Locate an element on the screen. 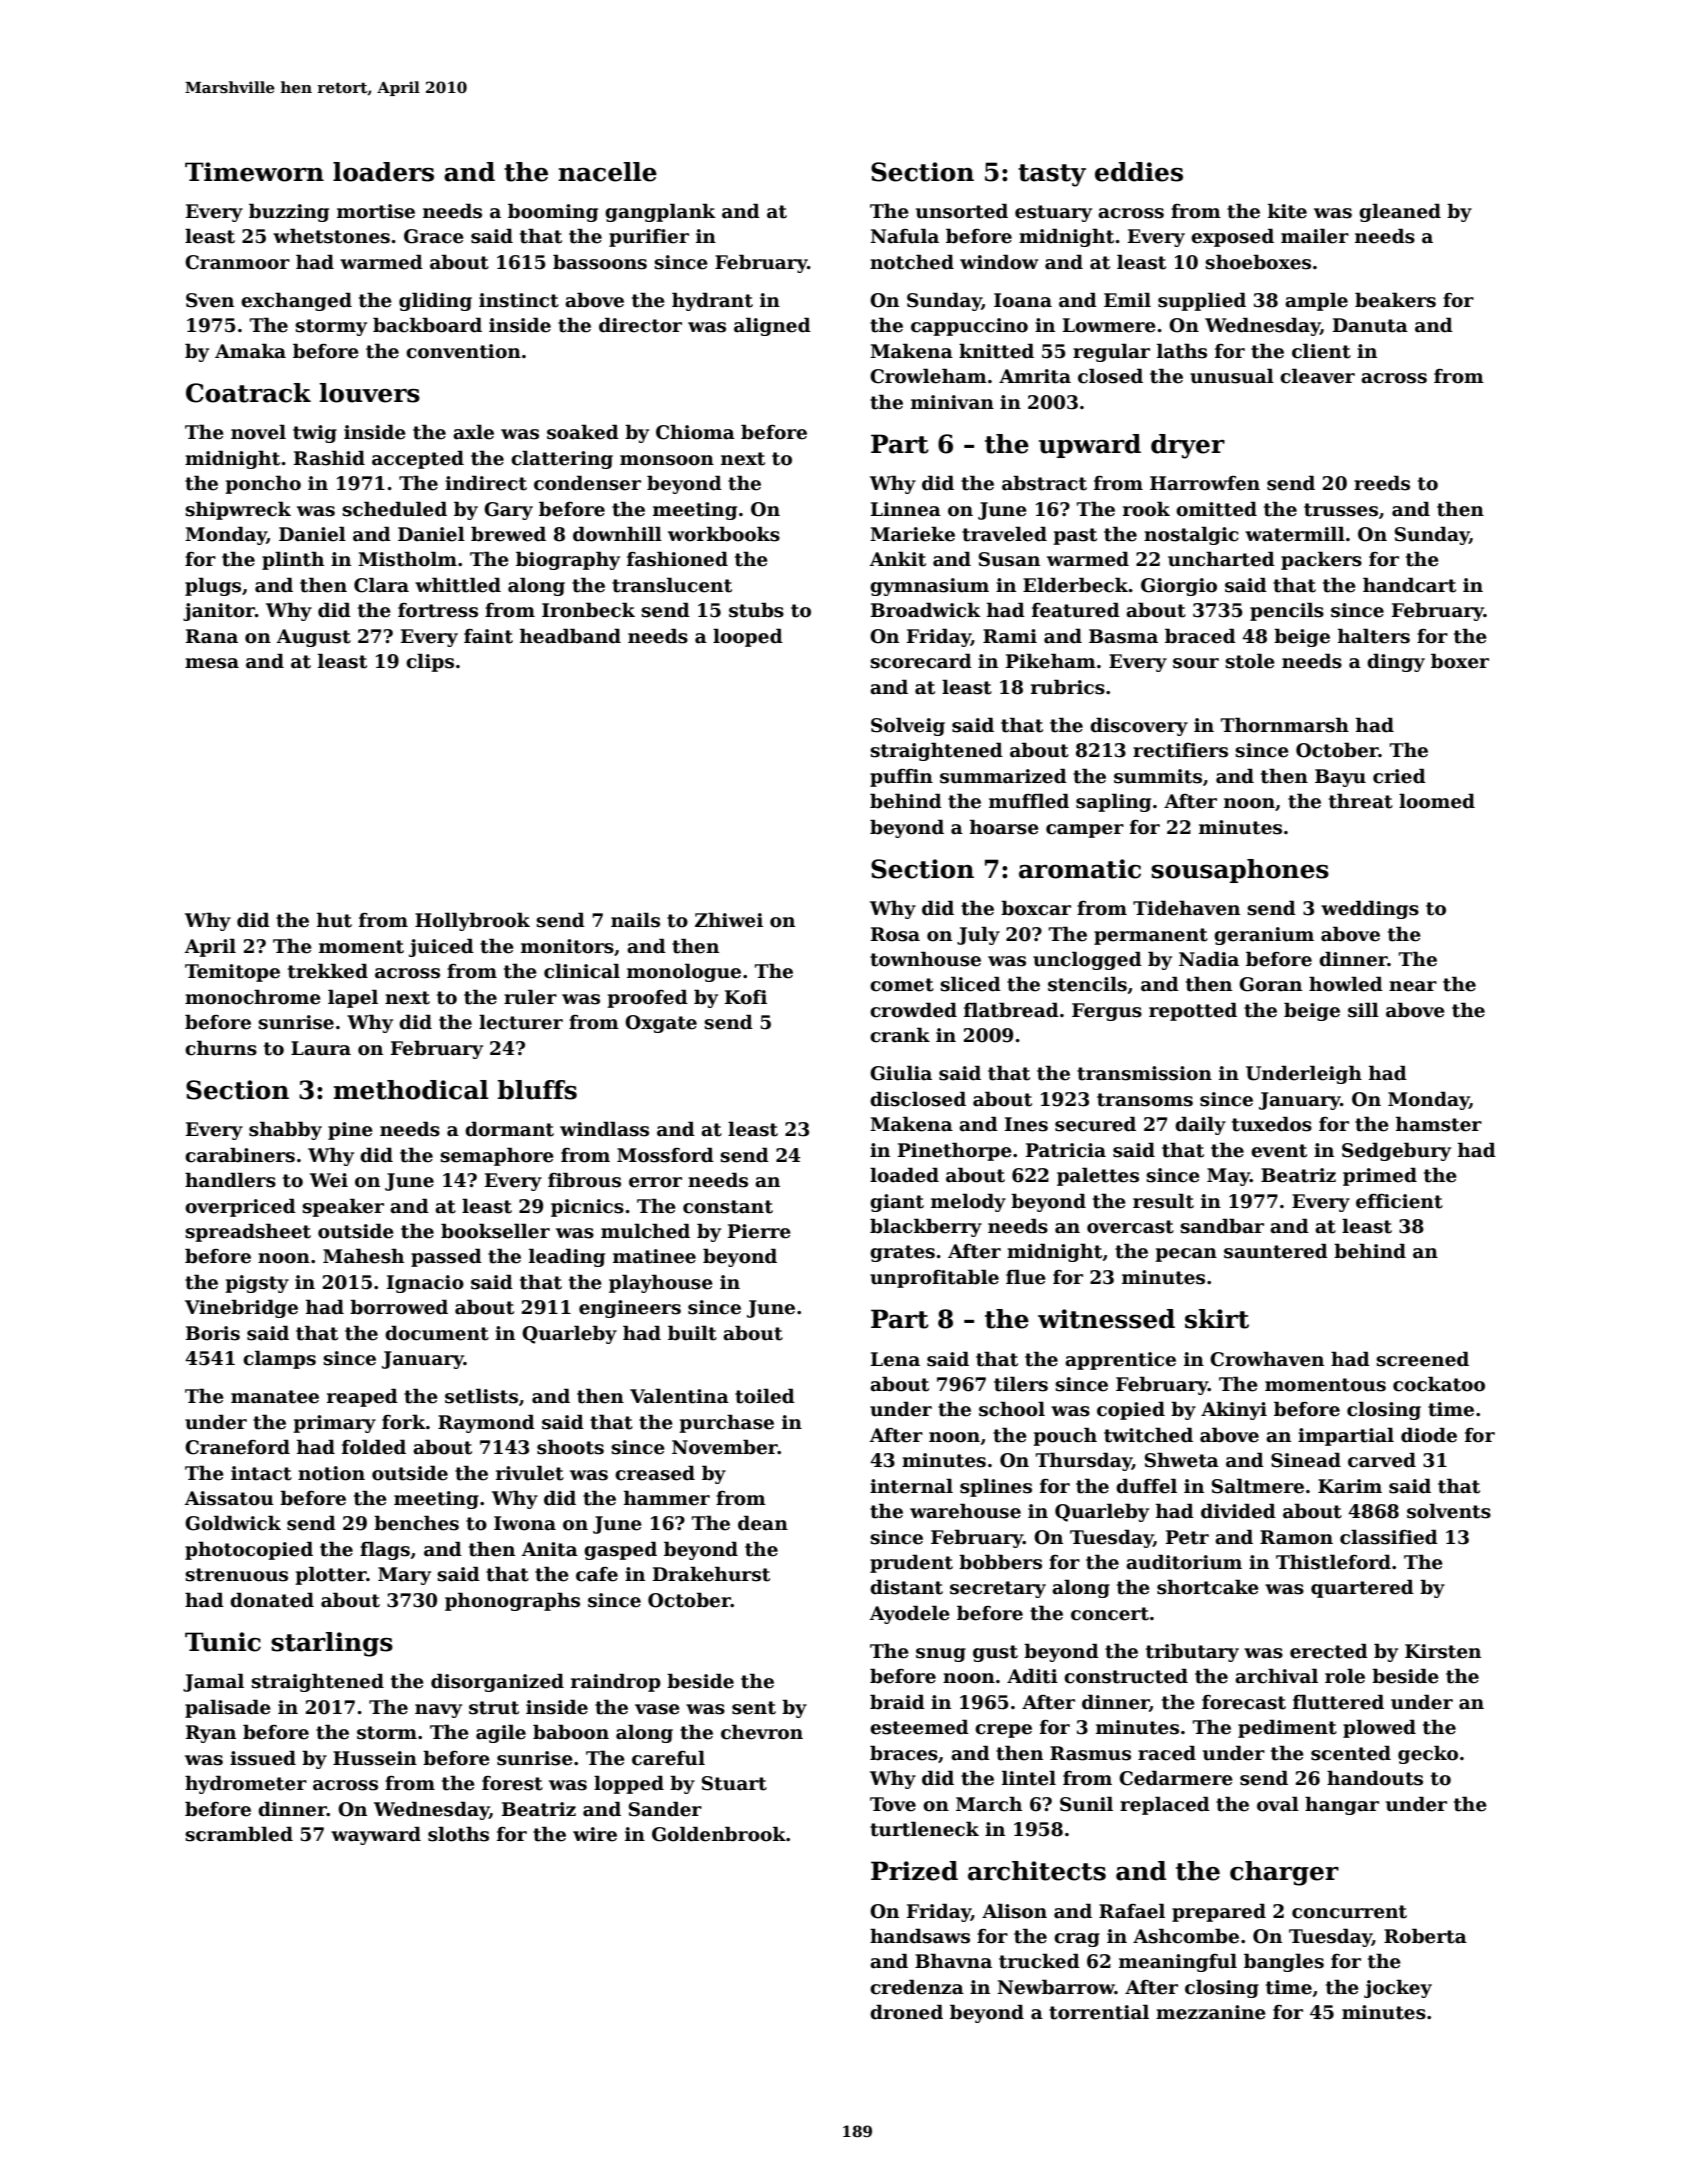 The width and height of the screenshot is (1683, 2178). secretary is located at coordinates (998, 1589).
